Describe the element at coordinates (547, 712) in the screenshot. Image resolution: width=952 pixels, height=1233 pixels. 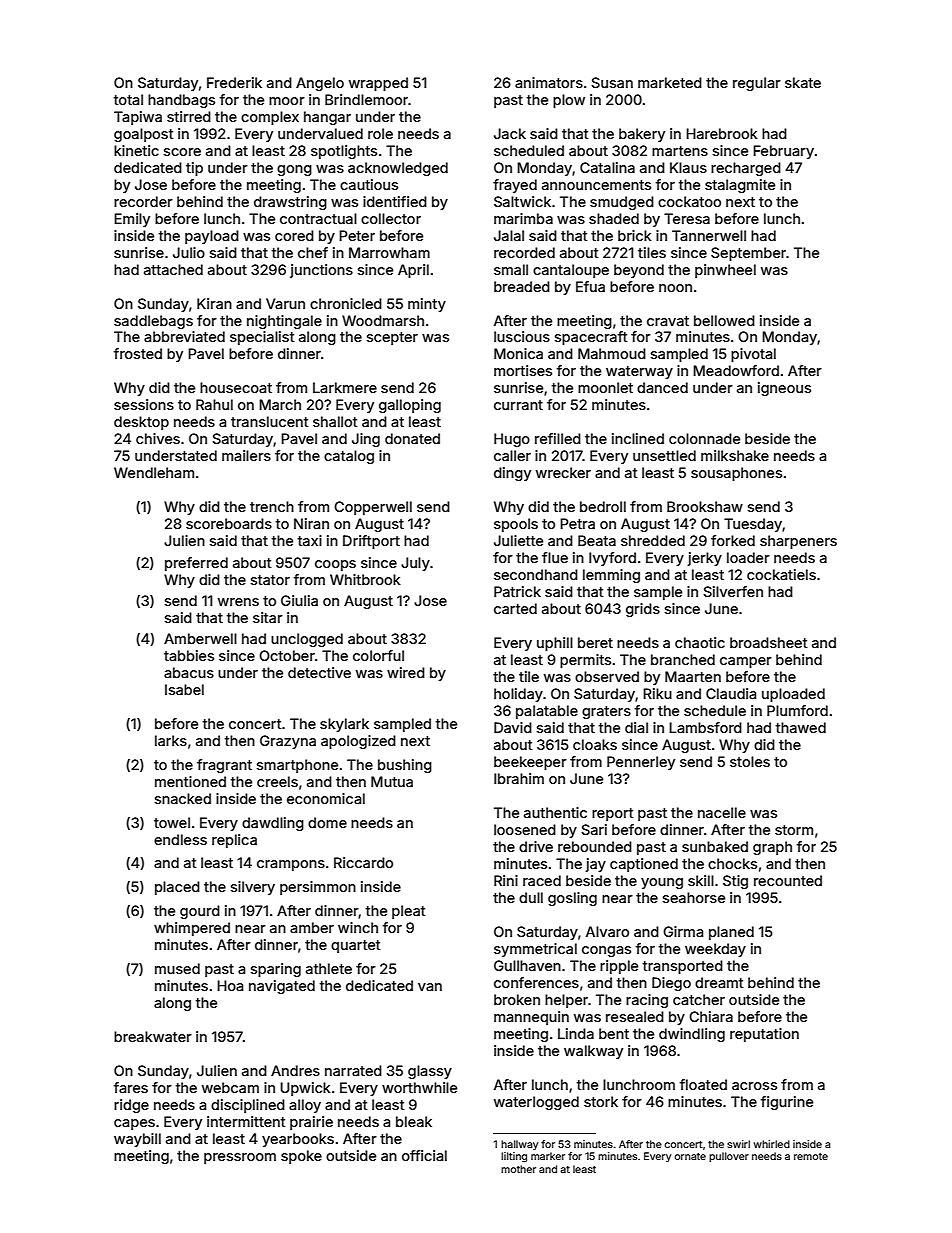
I see `palatable` at that location.
